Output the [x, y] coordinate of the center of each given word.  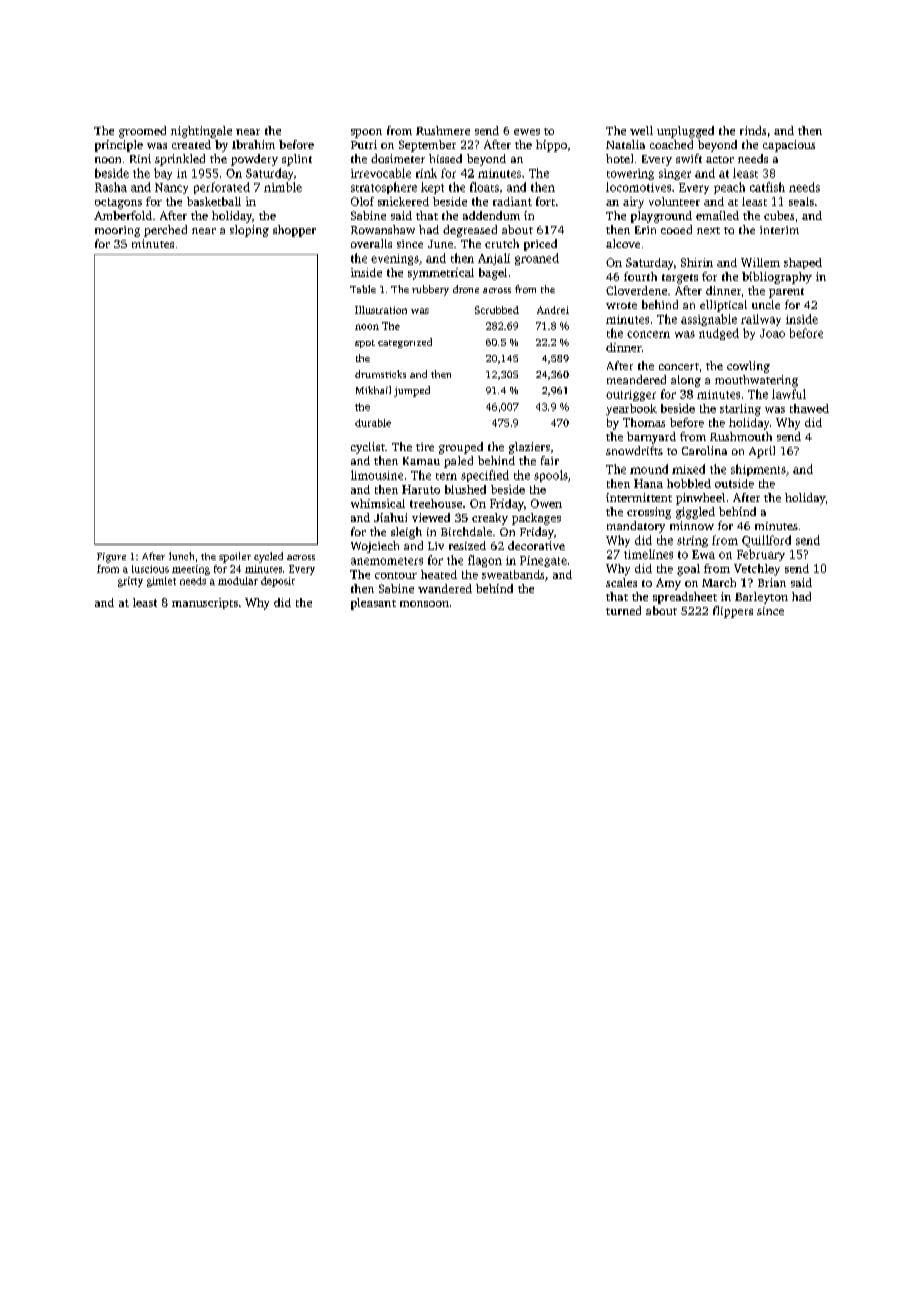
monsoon [424, 604]
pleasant [373, 604]
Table [363, 289]
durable [373, 423]
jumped [412, 391]
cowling [748, 367]
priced [540, 245]
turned [623, 610]
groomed [142, 132]
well [641, 130]
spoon [366, 133]
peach [729, 188]
